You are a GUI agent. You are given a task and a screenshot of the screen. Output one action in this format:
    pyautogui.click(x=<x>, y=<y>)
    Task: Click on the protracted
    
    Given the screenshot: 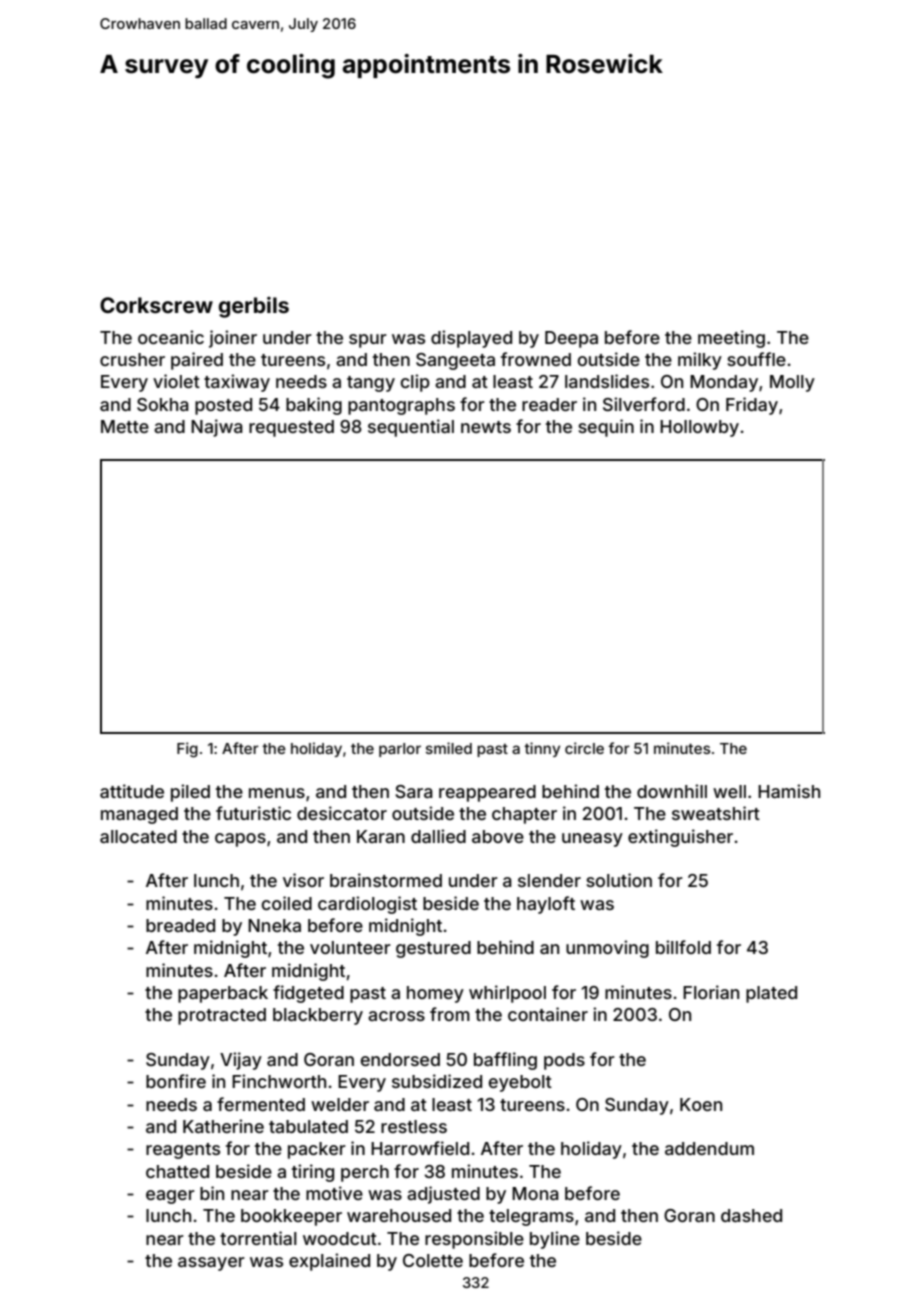 What is the action you would take?
    pyautogui.click(x=222, y=1016)
